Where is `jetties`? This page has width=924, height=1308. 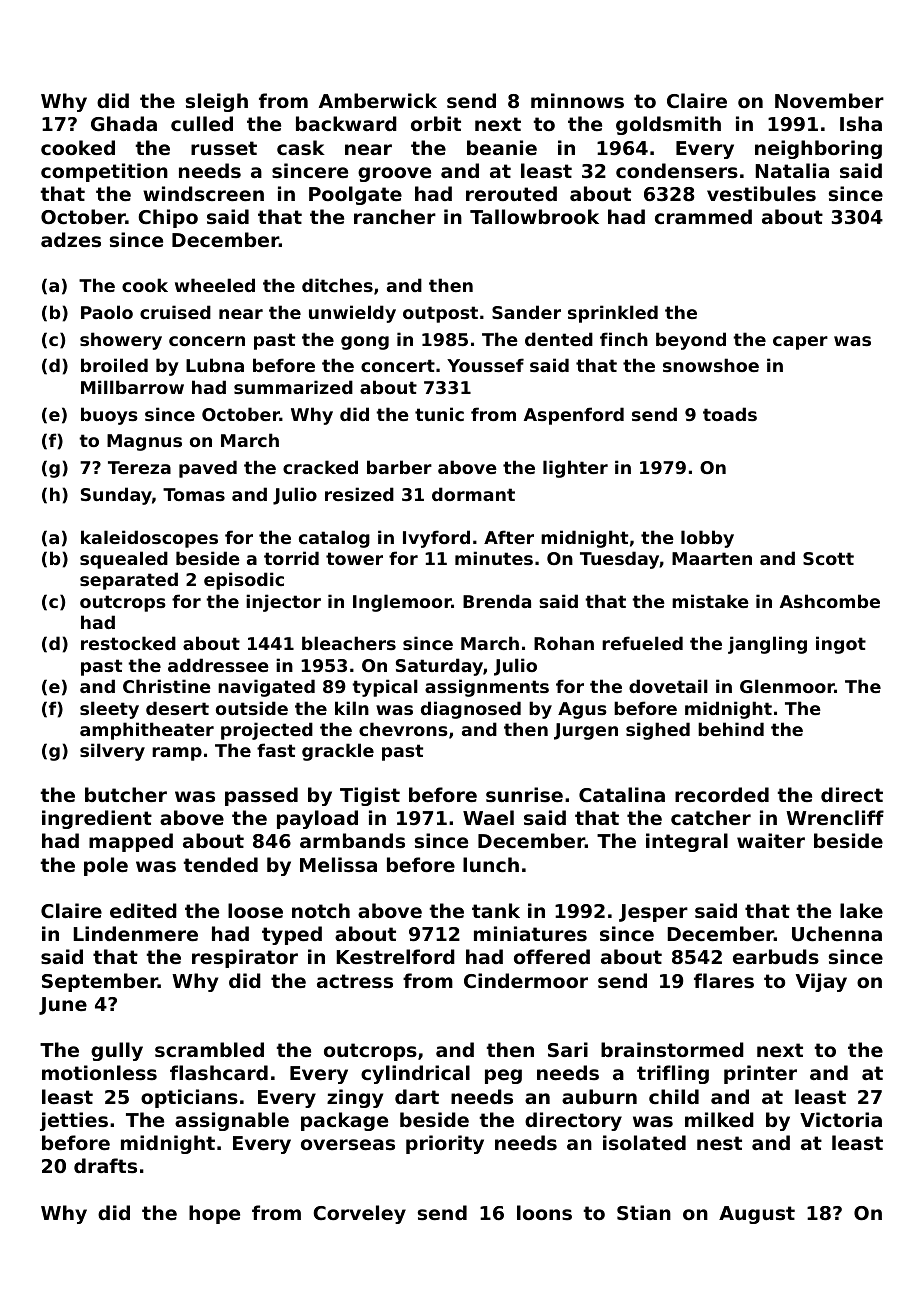
jetties is located at coordinates (74, 1121).
